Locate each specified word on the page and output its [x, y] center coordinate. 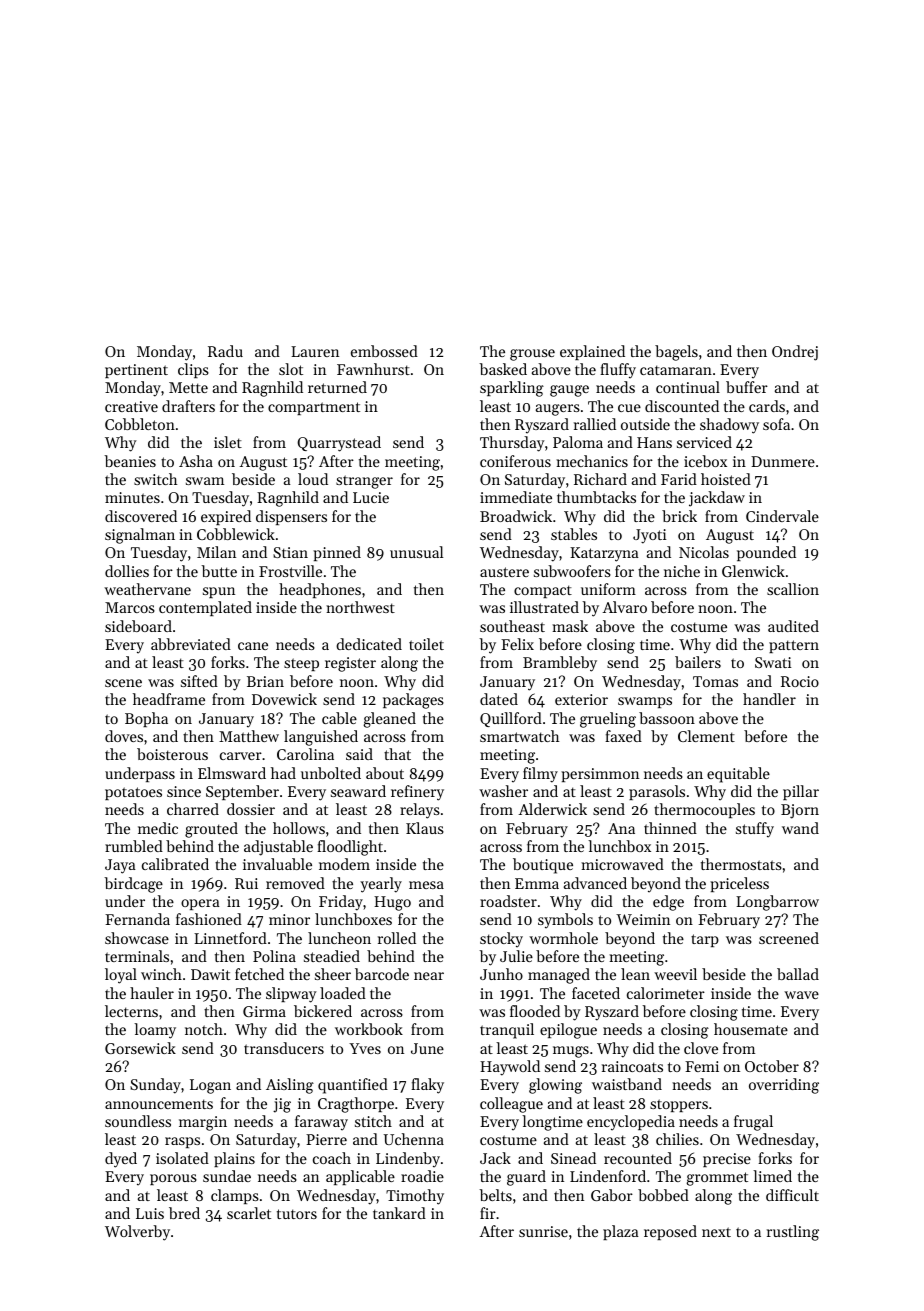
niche [682, 571]
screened [789, 938]
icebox [705, 461]
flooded [535, 1011]
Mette [188, 387]
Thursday [512, 444]
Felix [517, 644]
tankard [399, 1213]
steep [301, 664]
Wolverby [137, 1233]
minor [289, 919]
